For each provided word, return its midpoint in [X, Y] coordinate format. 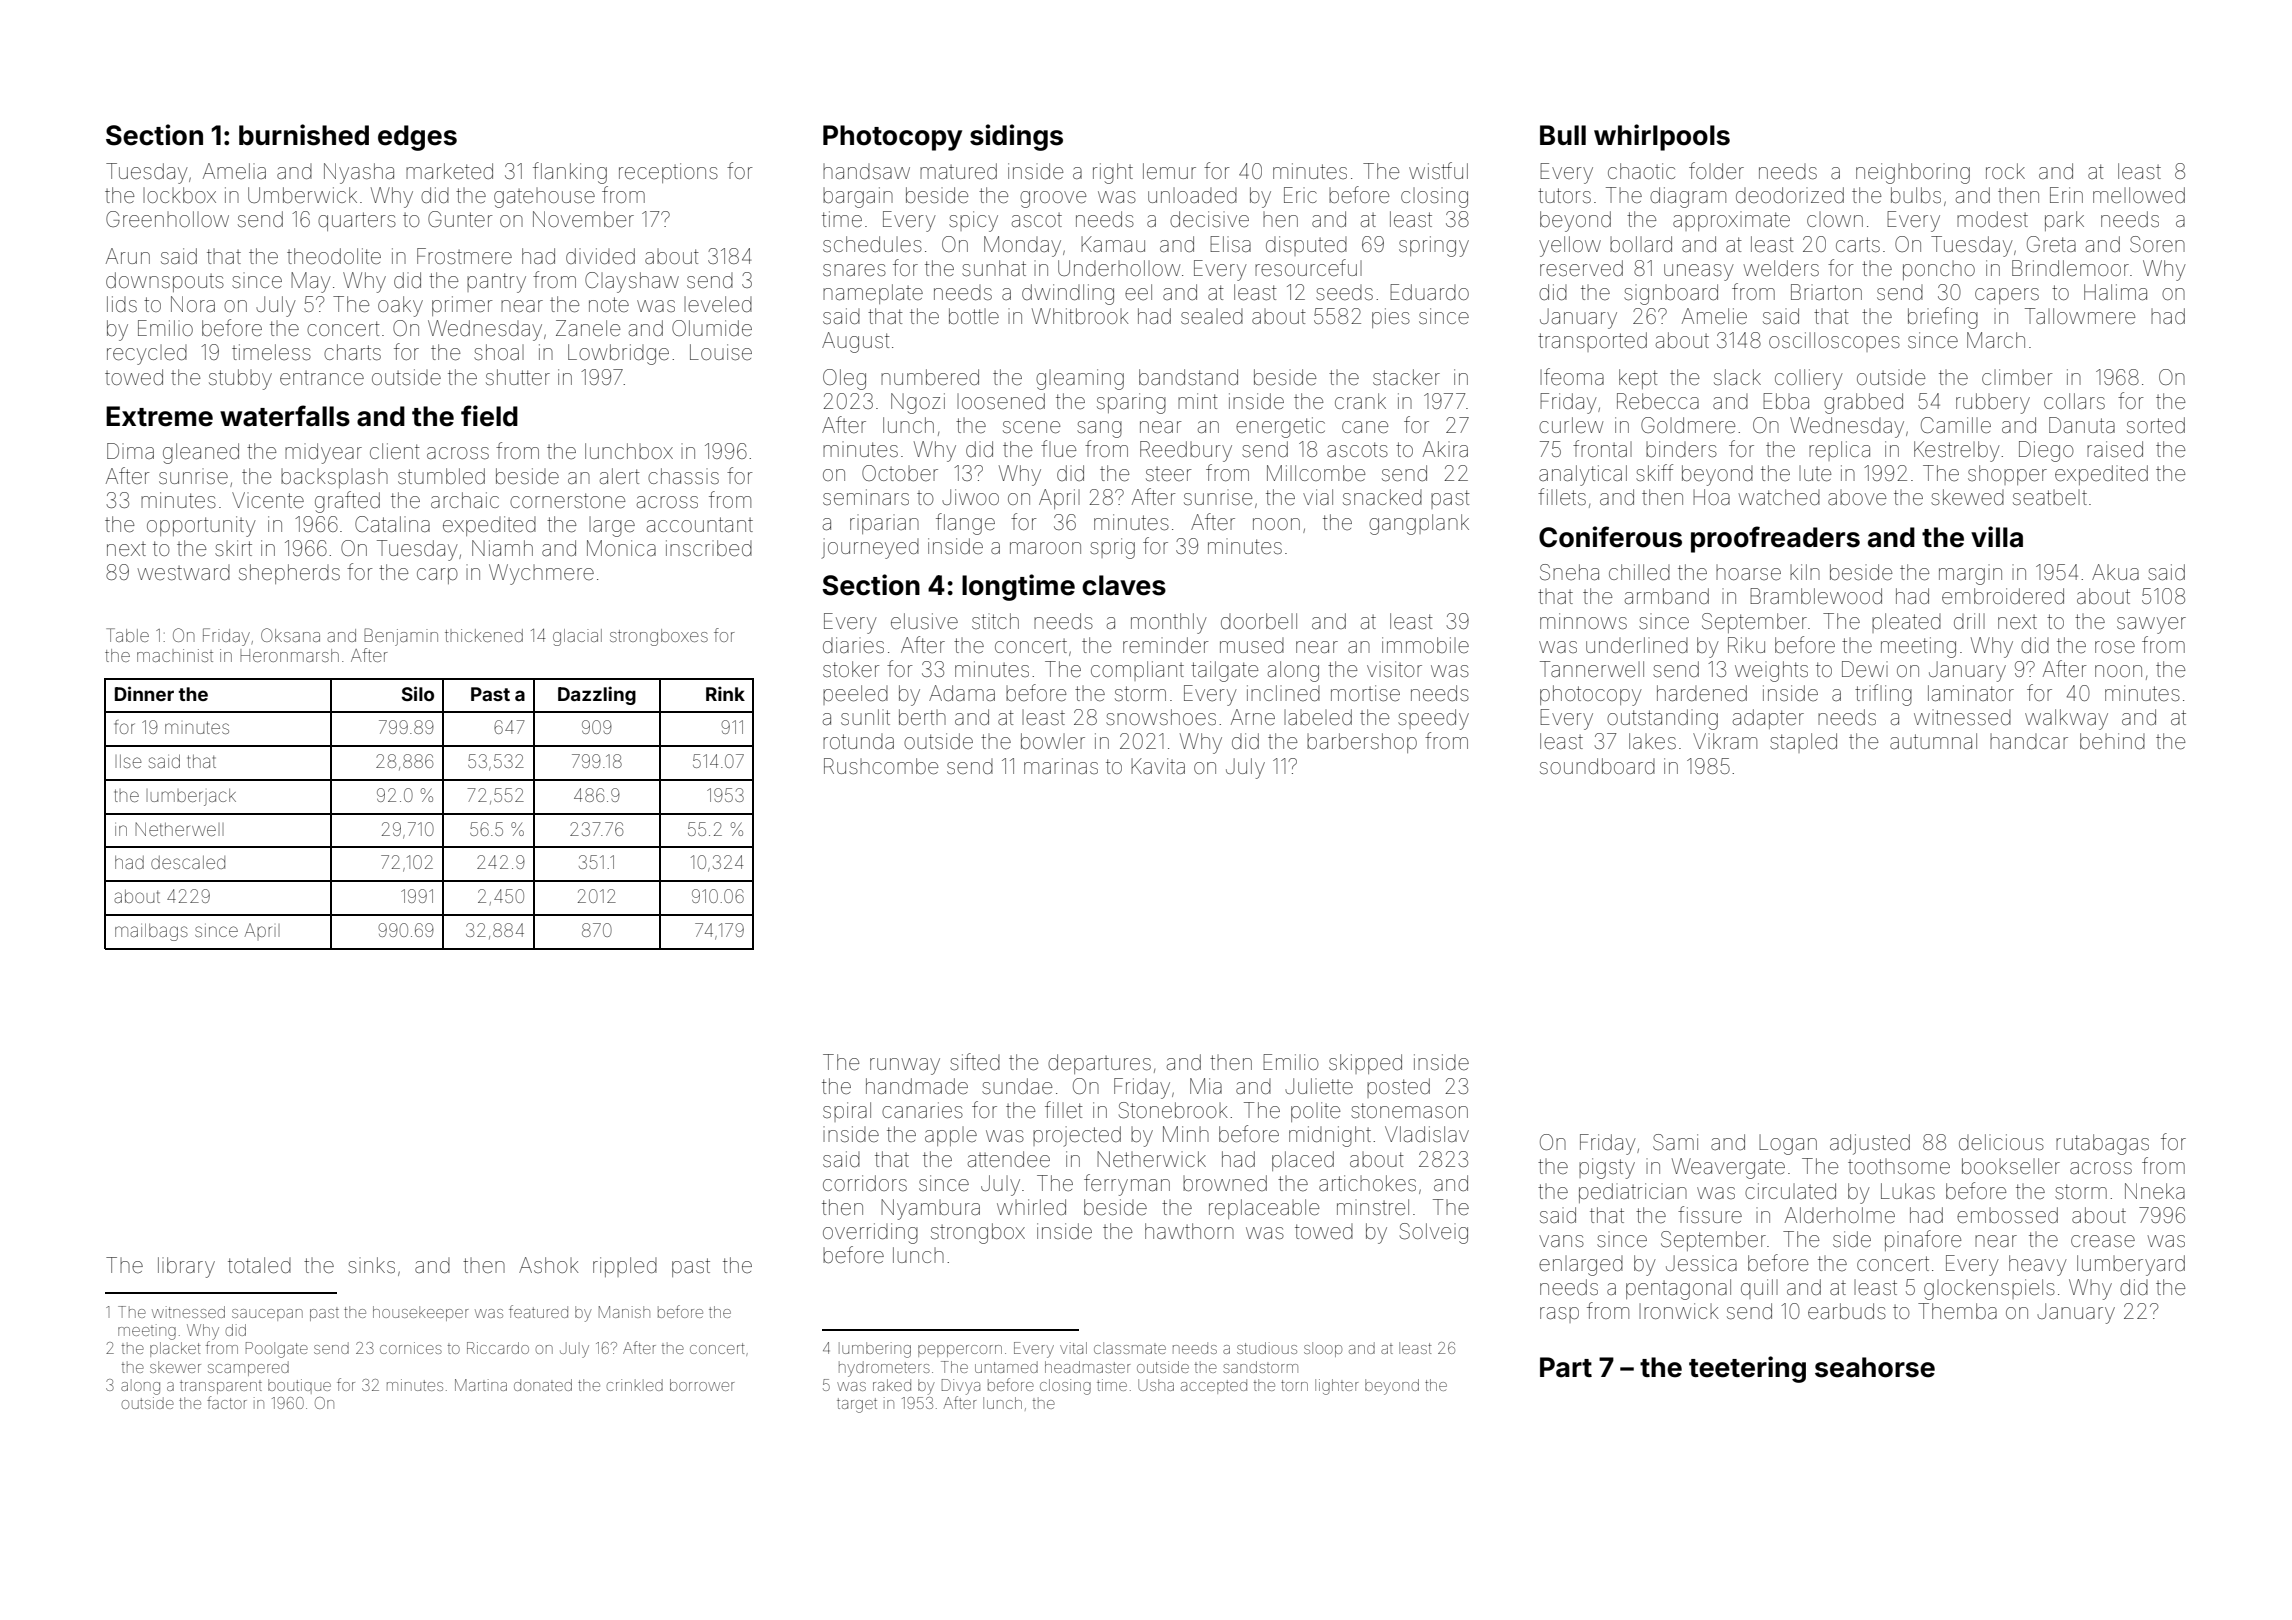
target [857, 1405]
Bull [1563, 135]
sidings [1016, 137]
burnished [304, 135]
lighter [1336, 1387]
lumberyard [2131, 1265]
